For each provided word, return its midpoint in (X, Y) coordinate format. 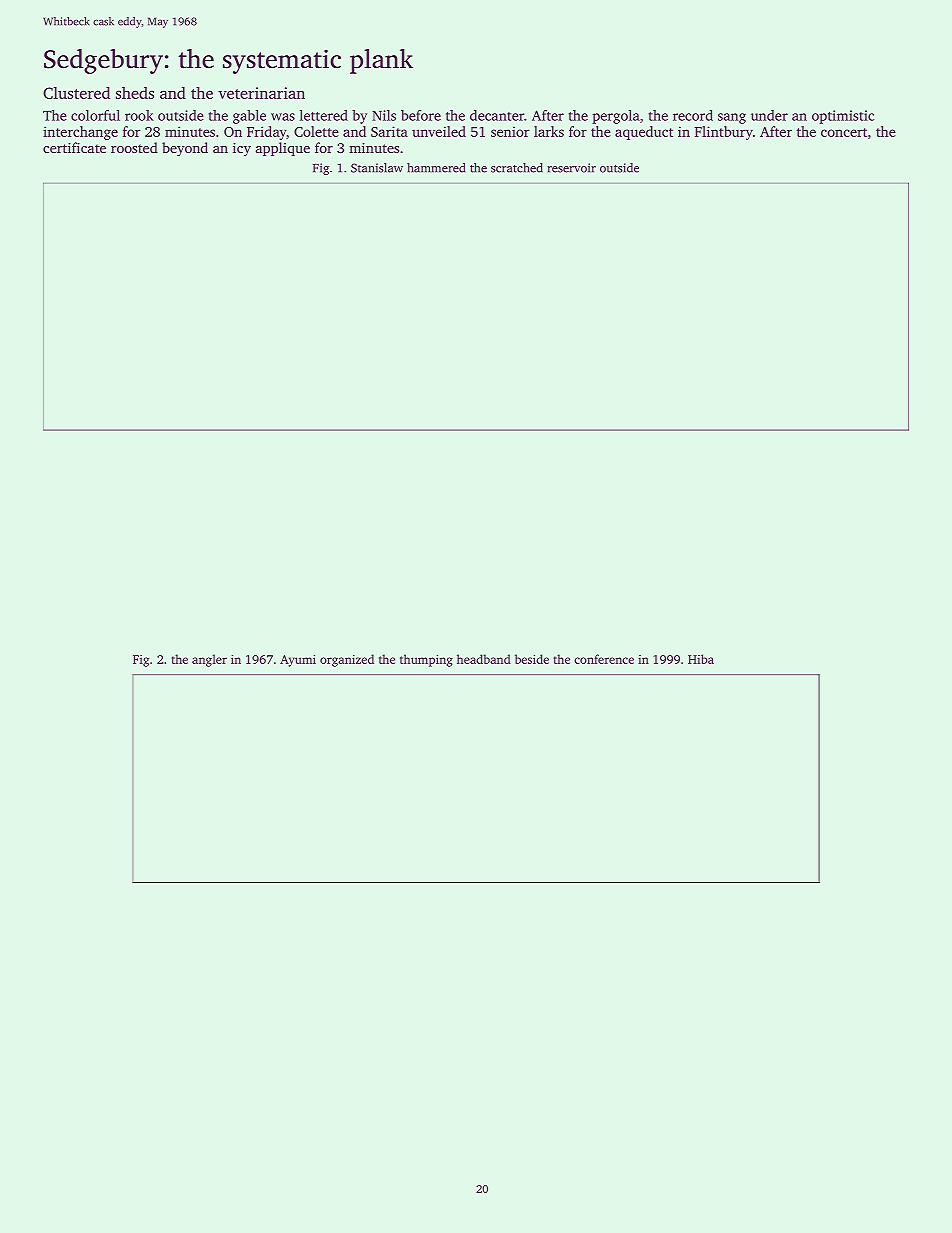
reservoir (571, 168)
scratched (517, 168)
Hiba (701, 659)
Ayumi (298, 661)
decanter (497, 115)
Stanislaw (377, 168)
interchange (80, 133)
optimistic (843, 117)
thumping (426, 660)
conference (604, 659)
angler (209, 660)
